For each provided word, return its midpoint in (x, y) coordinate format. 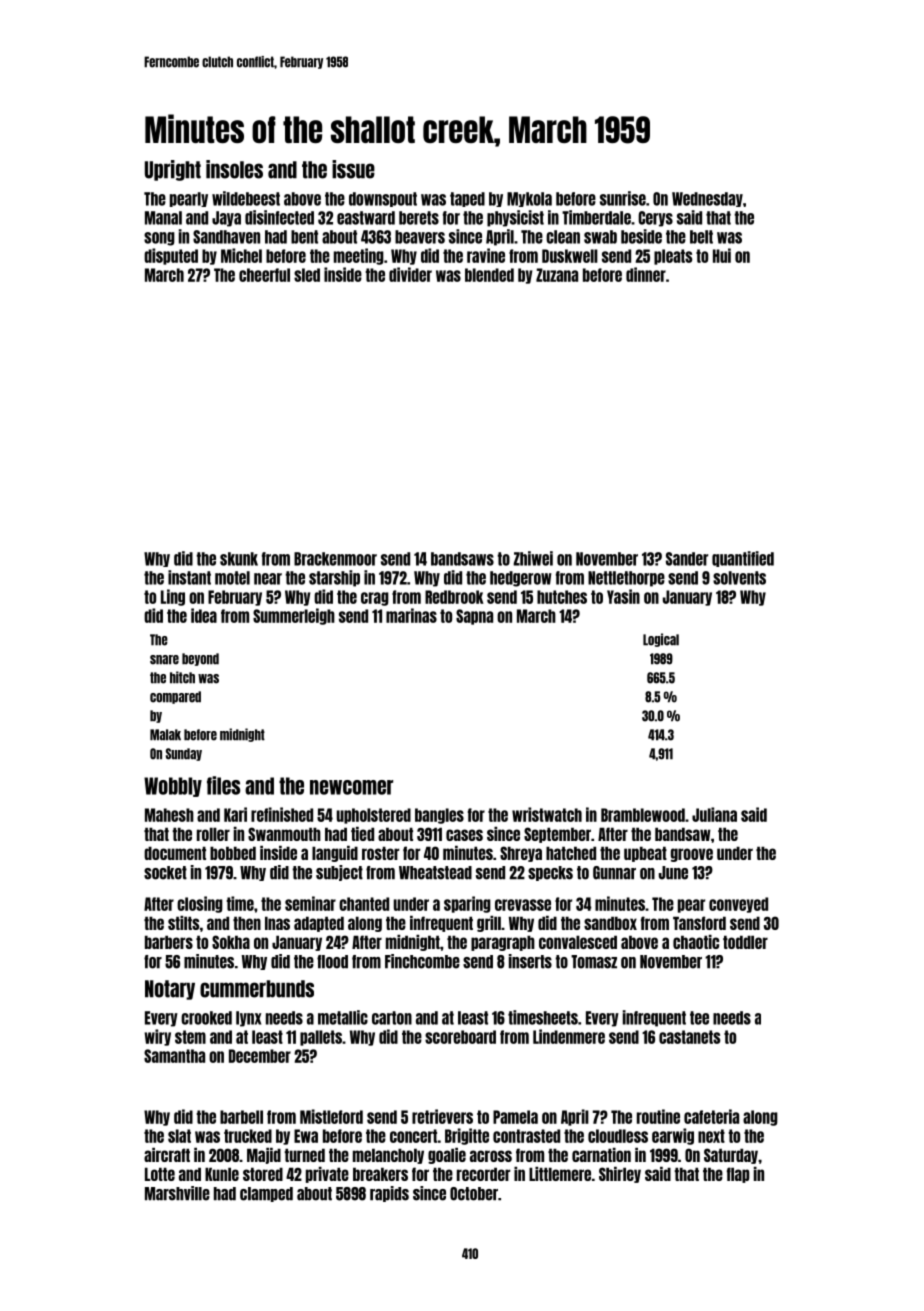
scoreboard (460, 1037)
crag (375, 599)
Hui (722, 255)
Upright (173, 170)
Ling (173, 597)
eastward (366, 218)
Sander (687, 559)
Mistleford (331, 1116)
